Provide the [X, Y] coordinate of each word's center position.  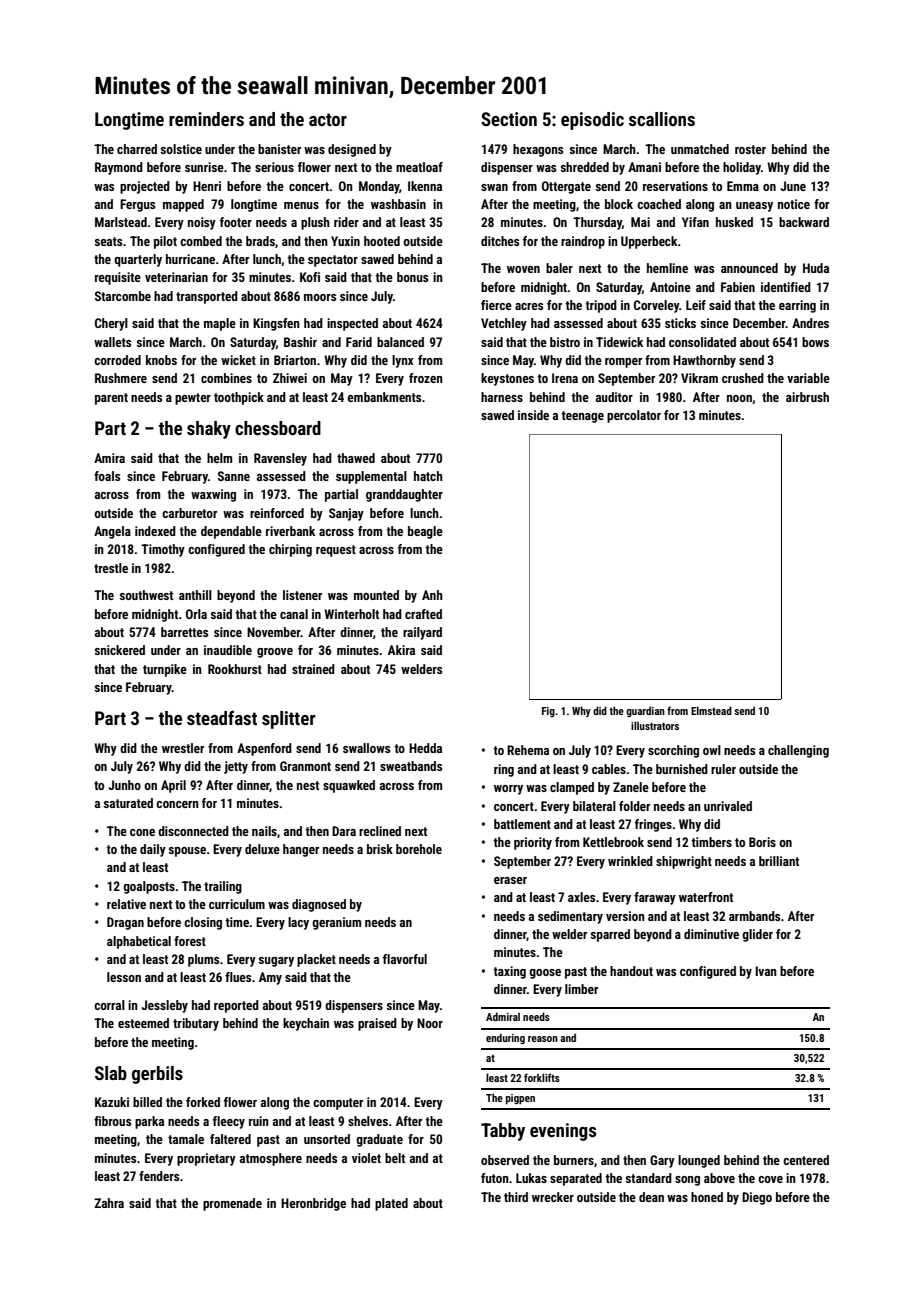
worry [508, 790]
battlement [522, 824]
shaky [209, 430]
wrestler [183, 748]
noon [739, 398]
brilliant [779, 861]
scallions [662, 119]
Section [509, 119]
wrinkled [630, 861]
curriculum [237, 904]
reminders [206, 119]
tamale [186, 1139]
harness [502, 397]
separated [576, 1179]
